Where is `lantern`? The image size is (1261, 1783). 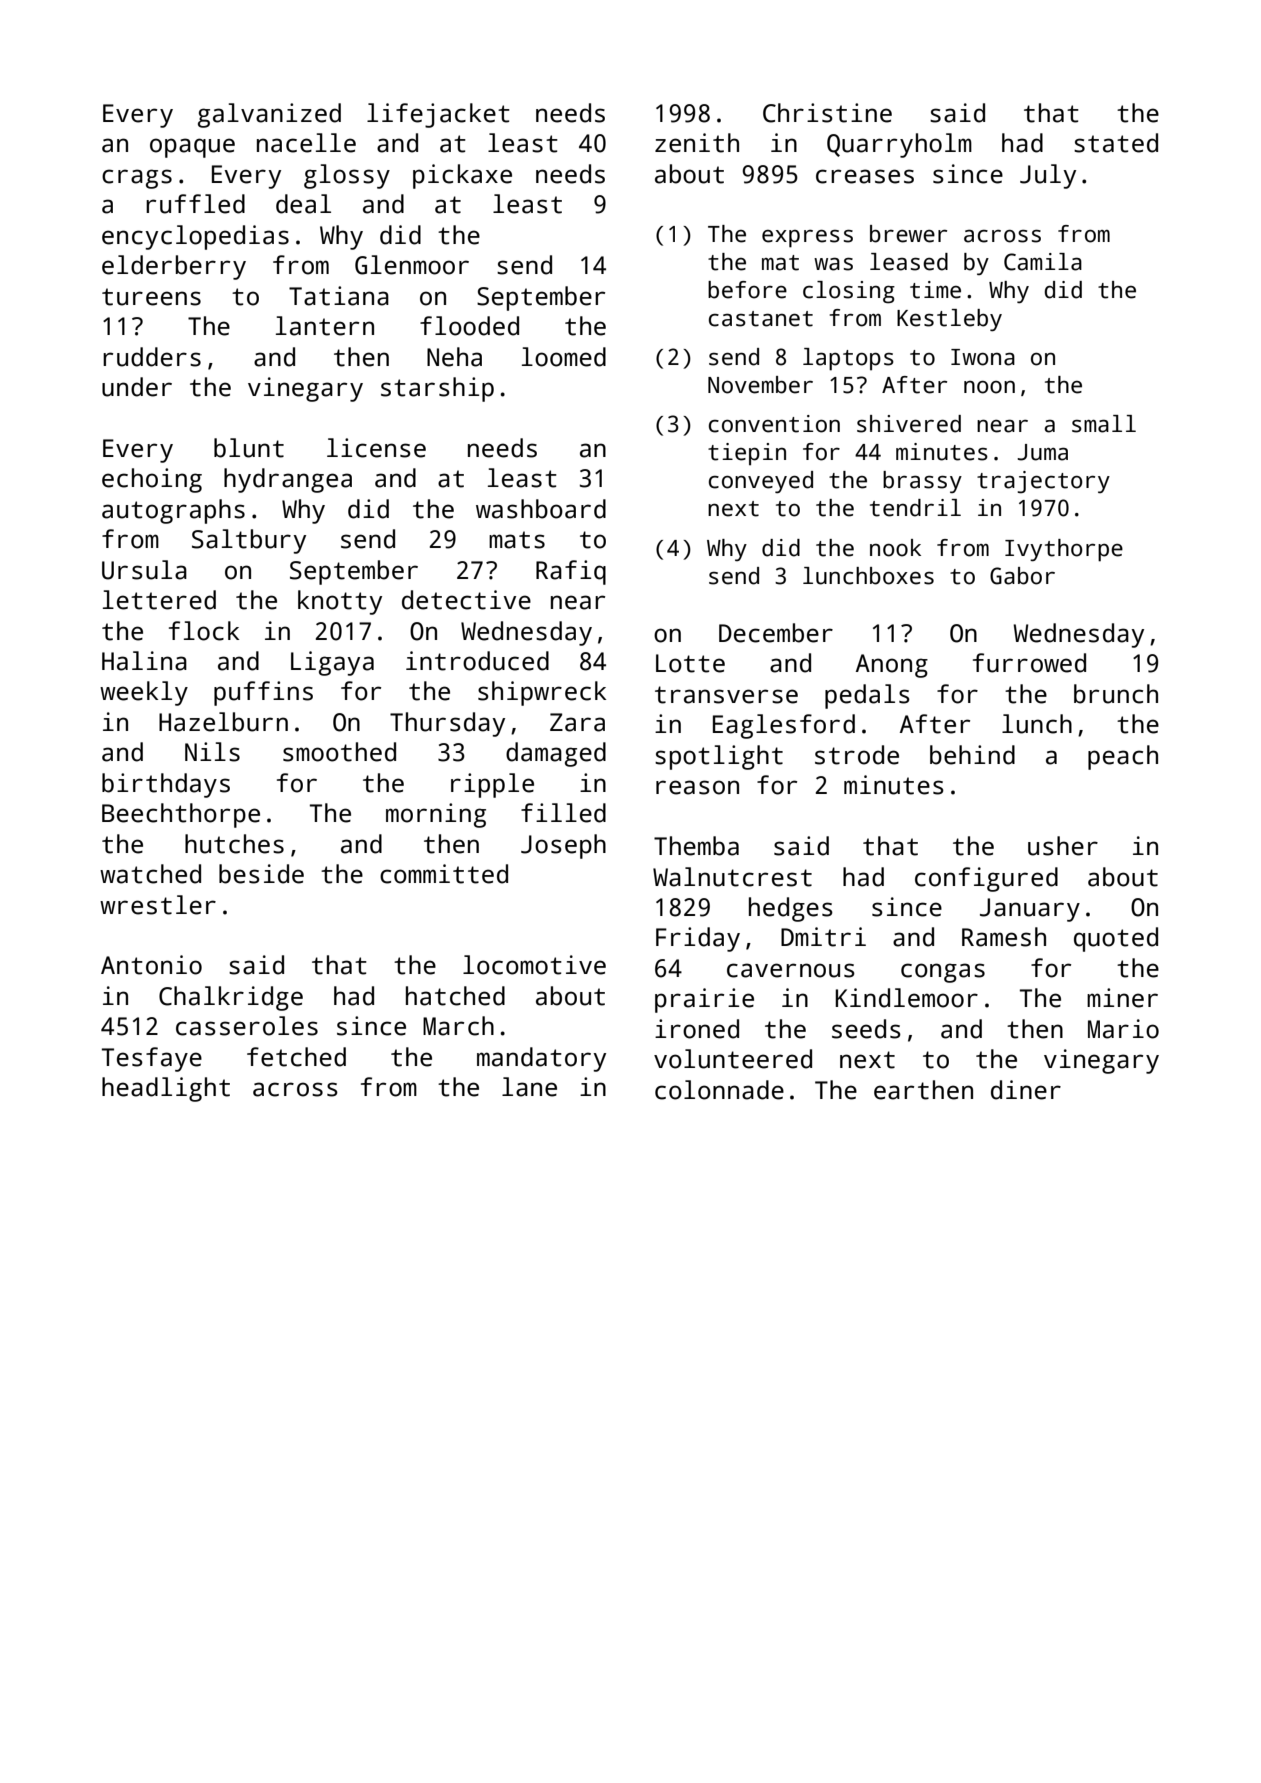
lantern is located at coordinates (325, 326).
